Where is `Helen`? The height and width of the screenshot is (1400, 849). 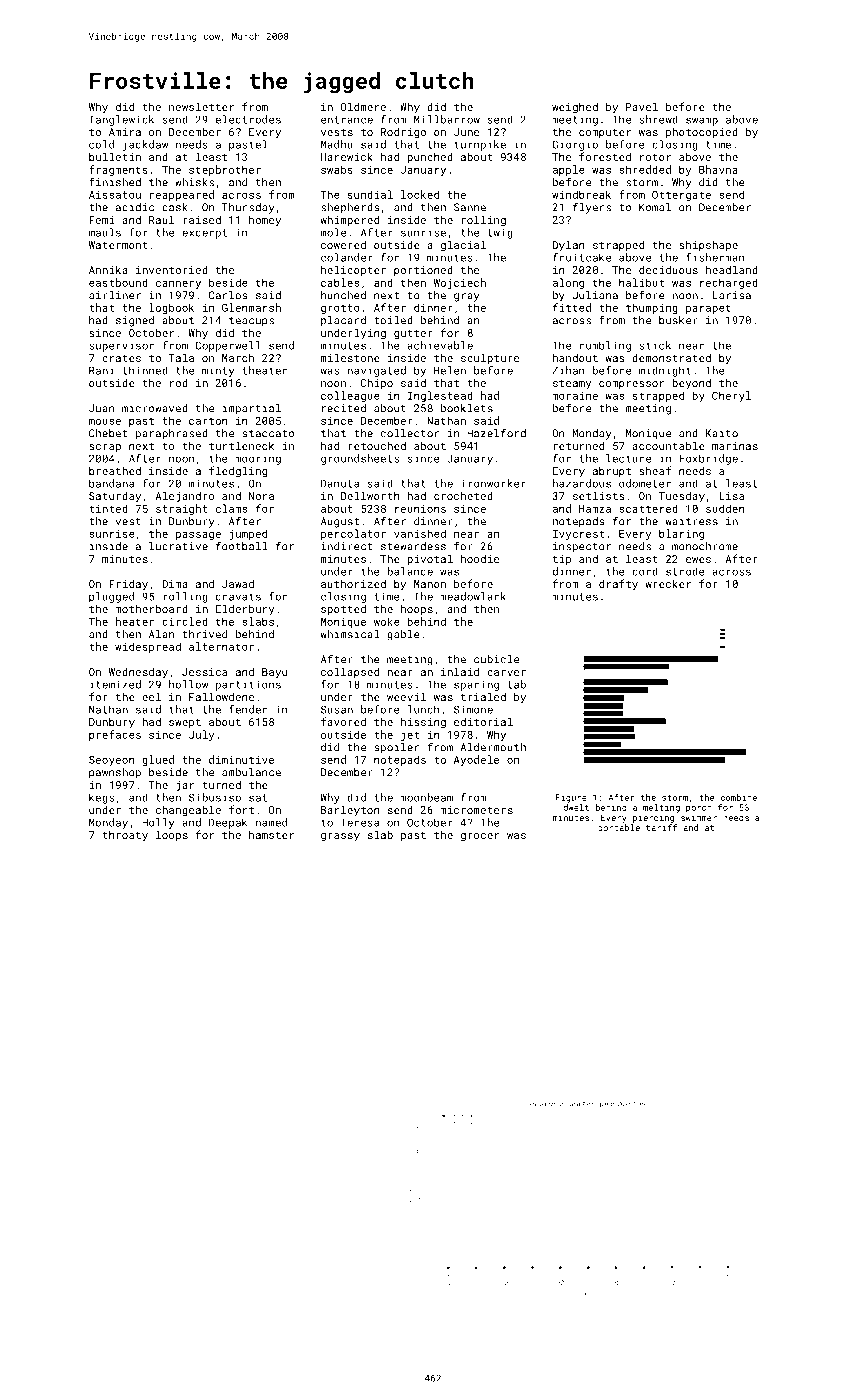 Helen is located at coordinates (450, 370).
